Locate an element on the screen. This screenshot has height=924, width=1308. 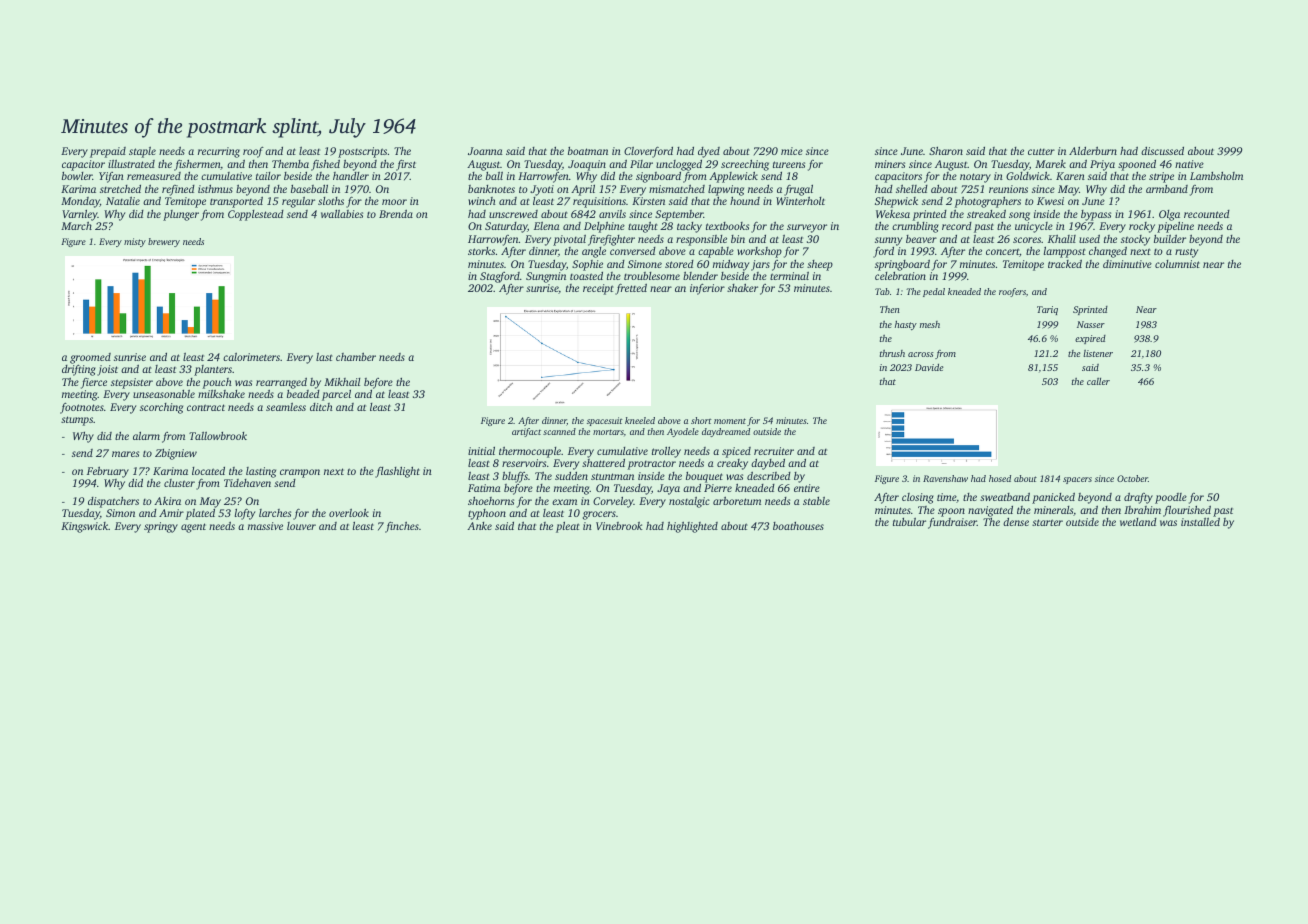
sheep is located at coordinates (820, 265).
